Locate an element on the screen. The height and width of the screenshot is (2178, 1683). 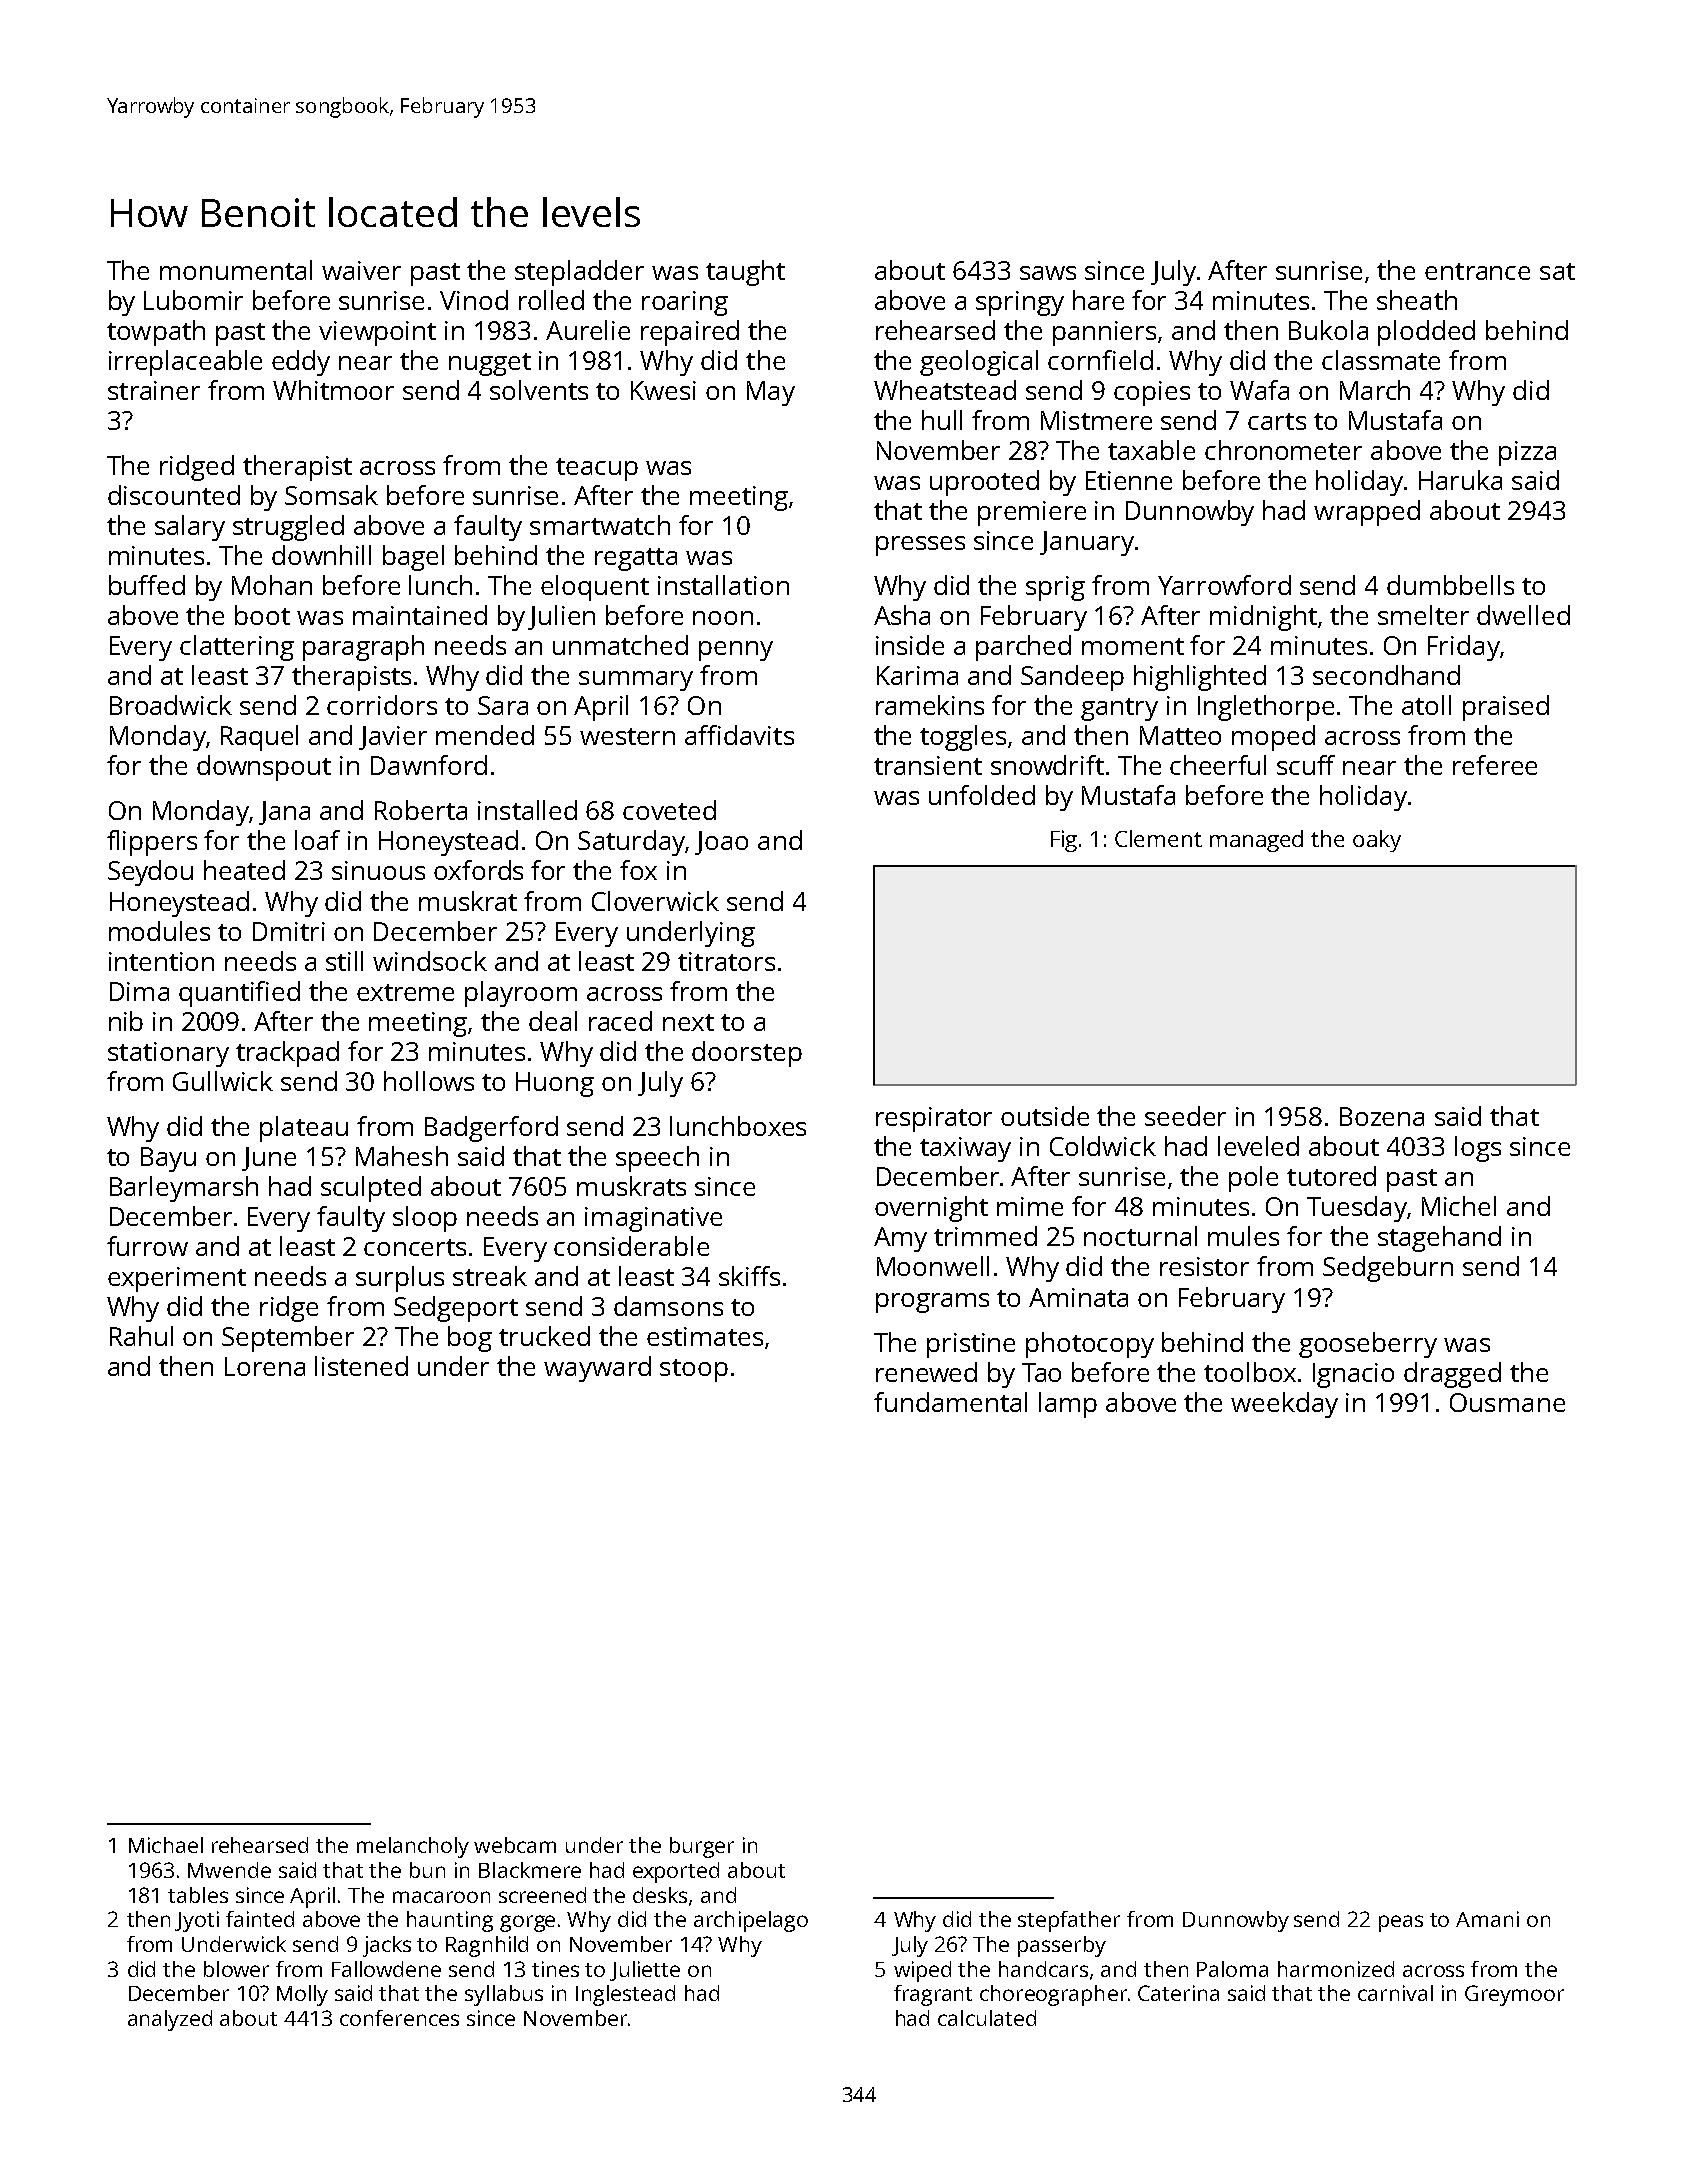
analyzed is located at coordinates (170, 2020).
